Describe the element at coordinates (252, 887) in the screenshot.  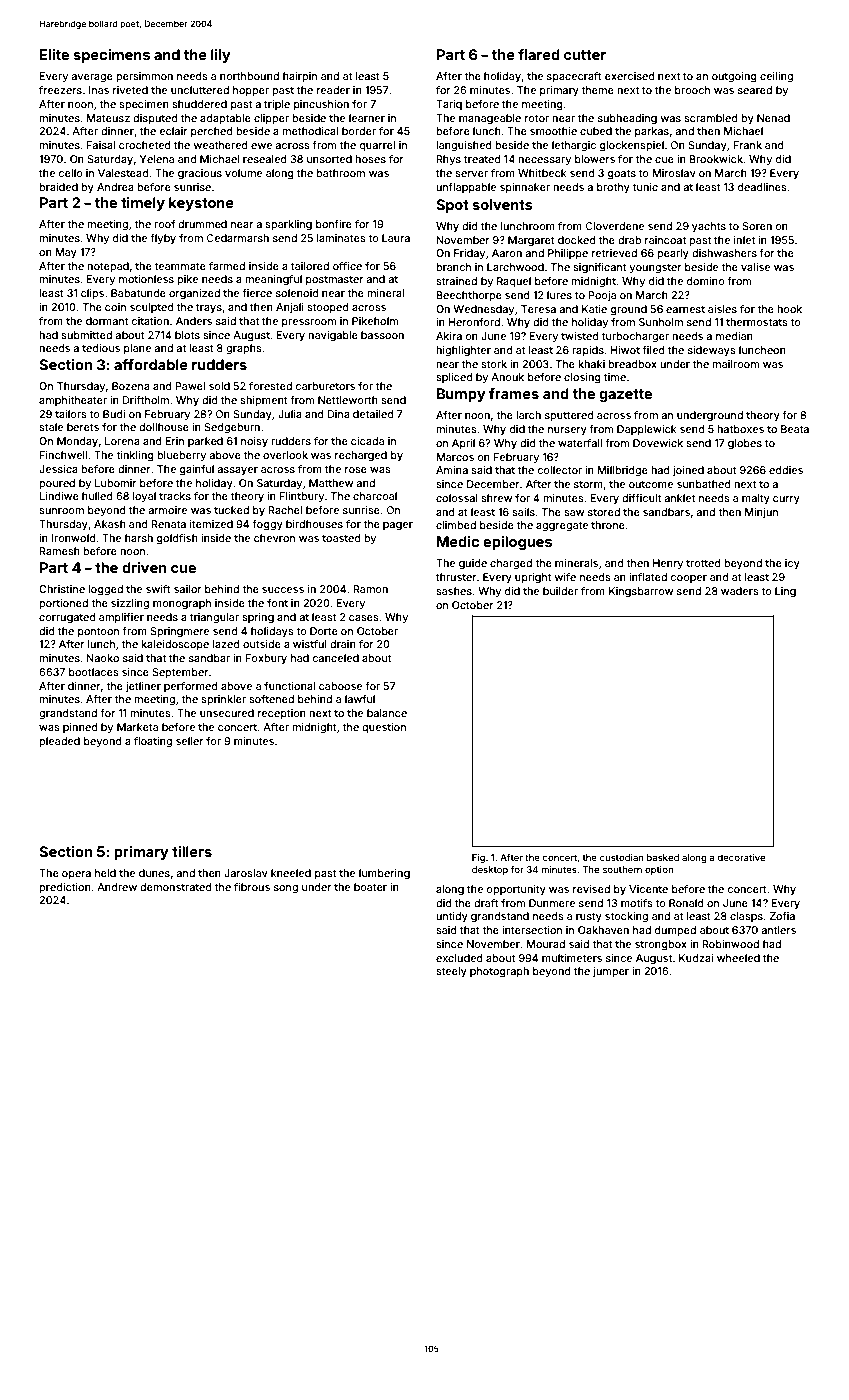
I see `fibrous` at that location.
